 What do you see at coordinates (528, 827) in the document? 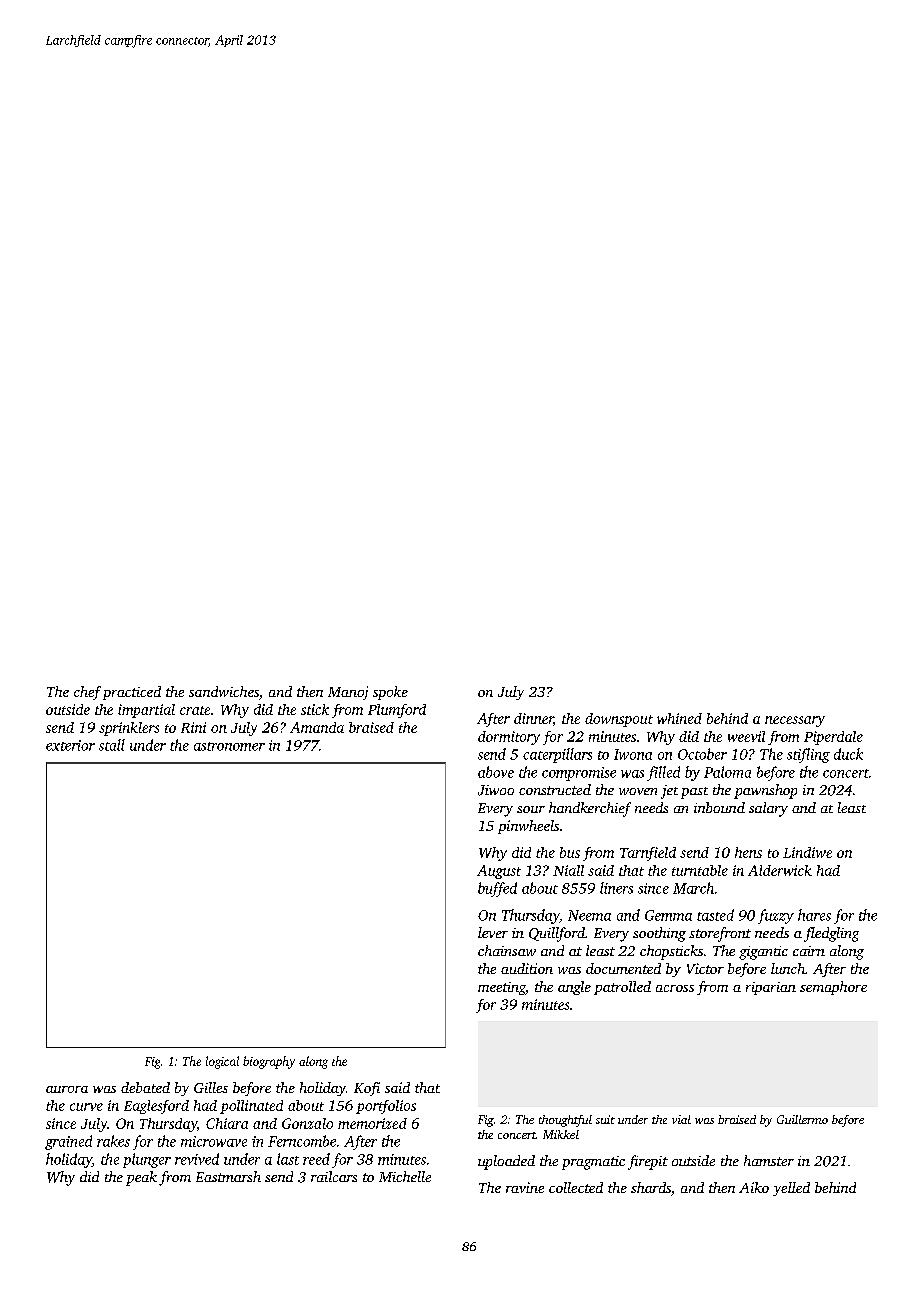
I see `pinwheels` at bounding box center [528, 827].
